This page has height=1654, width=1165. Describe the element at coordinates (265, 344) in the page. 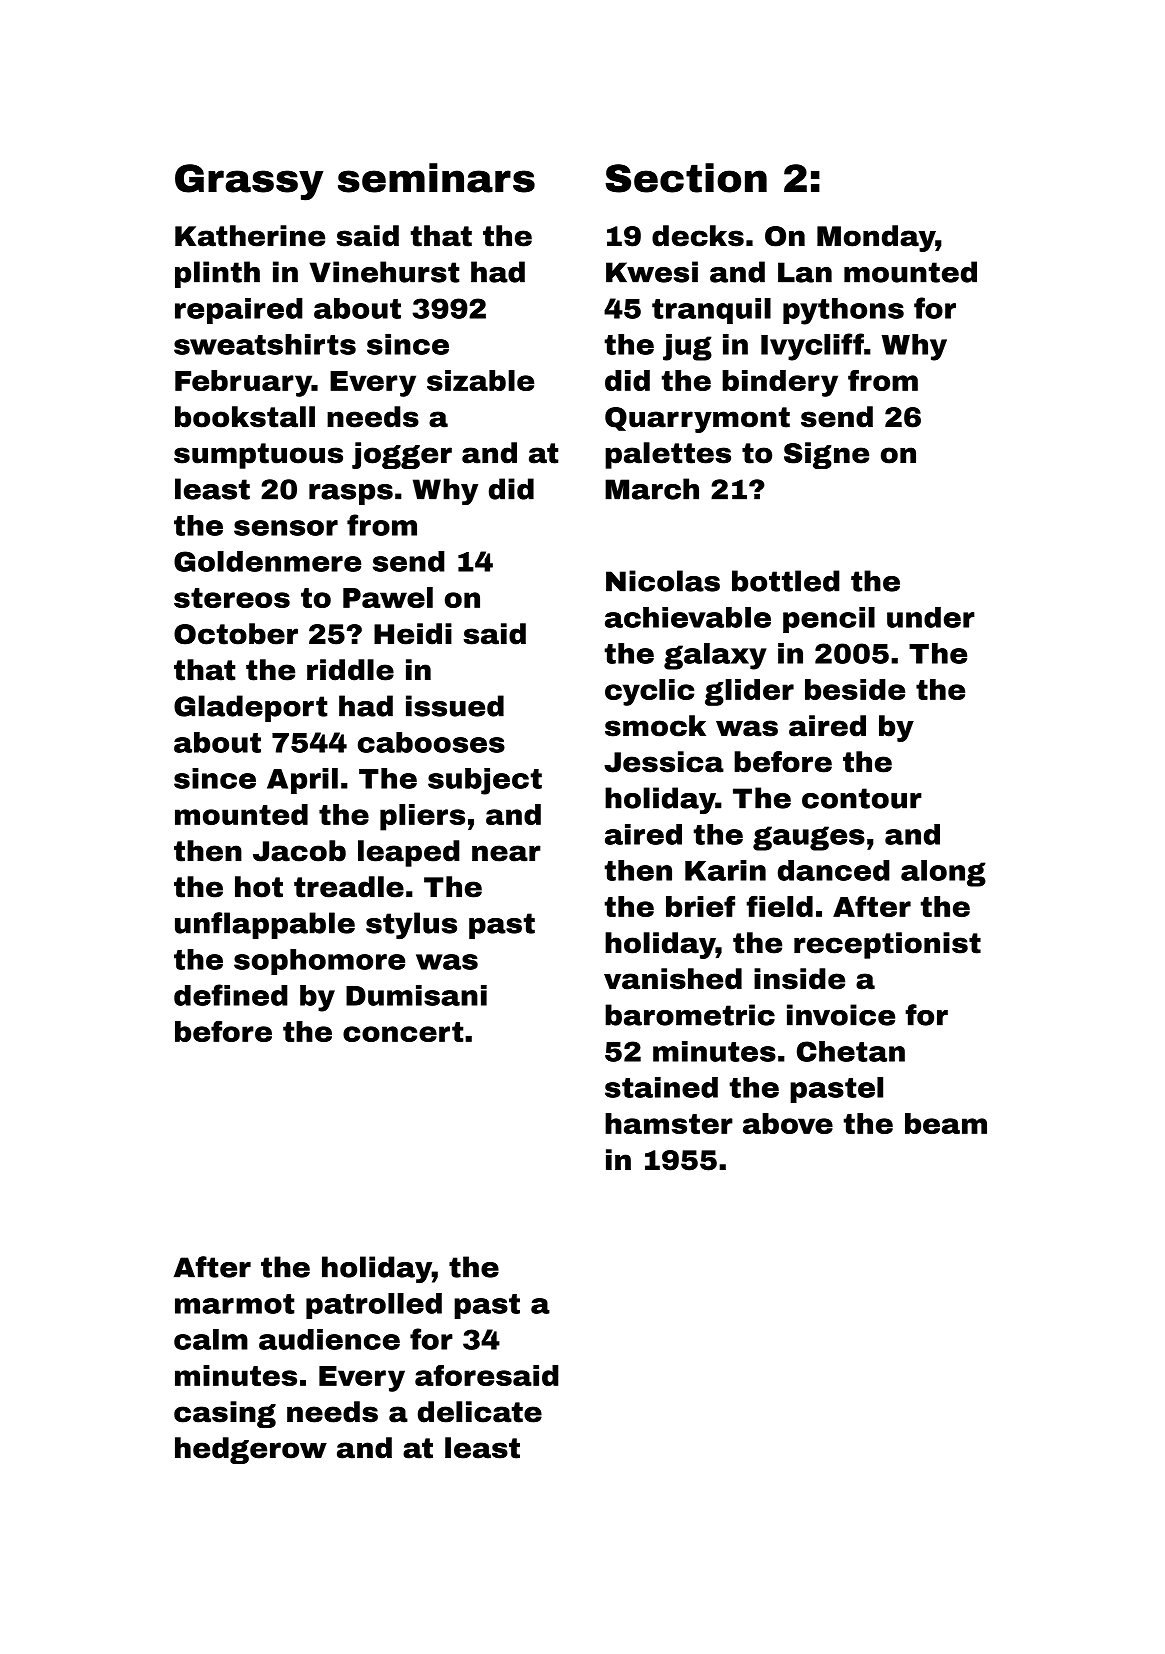

I see `sweatshirts` at that location.
